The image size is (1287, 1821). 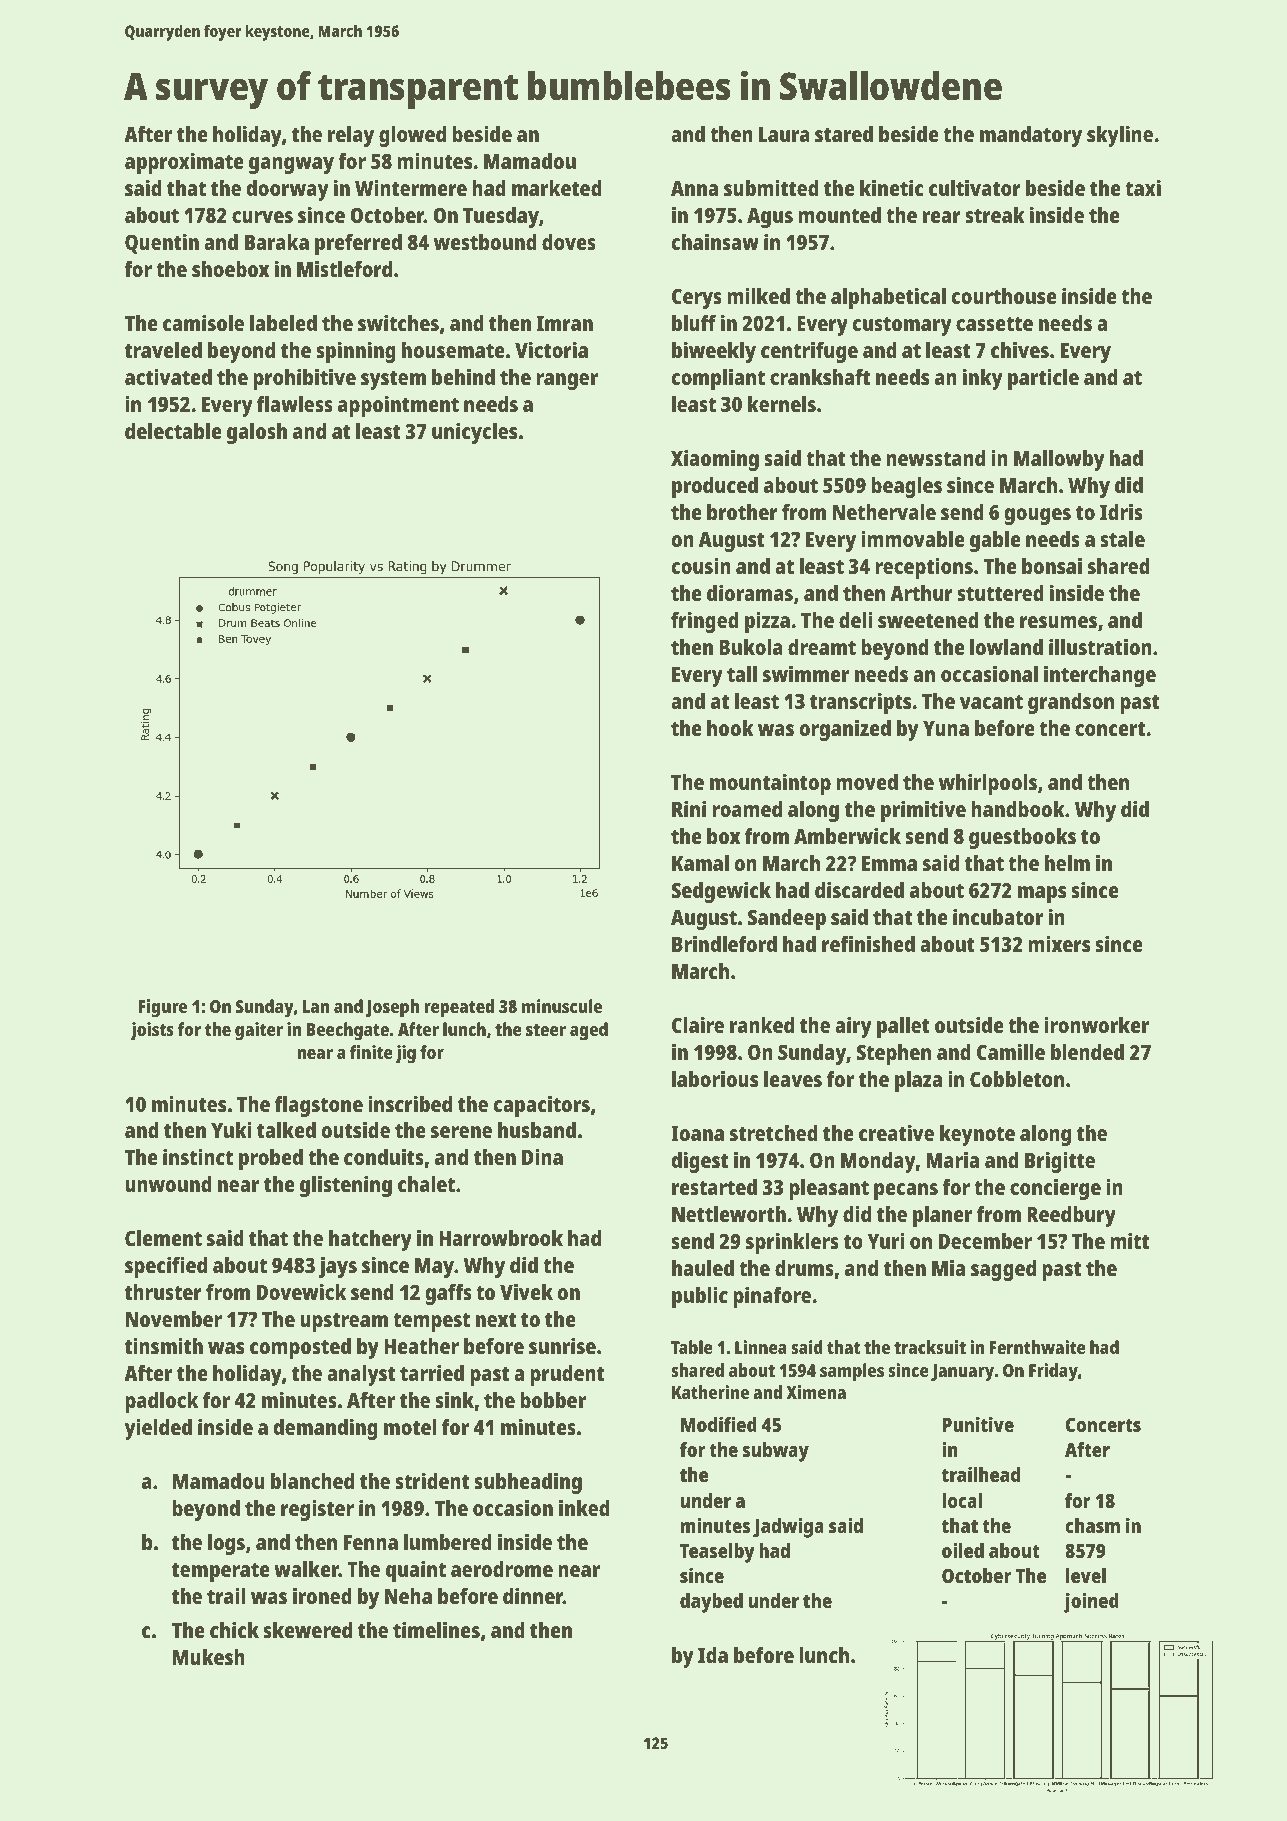 What do you see at coordinates (567, 381) in the screenshot?
I see `ranger` at bounding box center [567, 381].
